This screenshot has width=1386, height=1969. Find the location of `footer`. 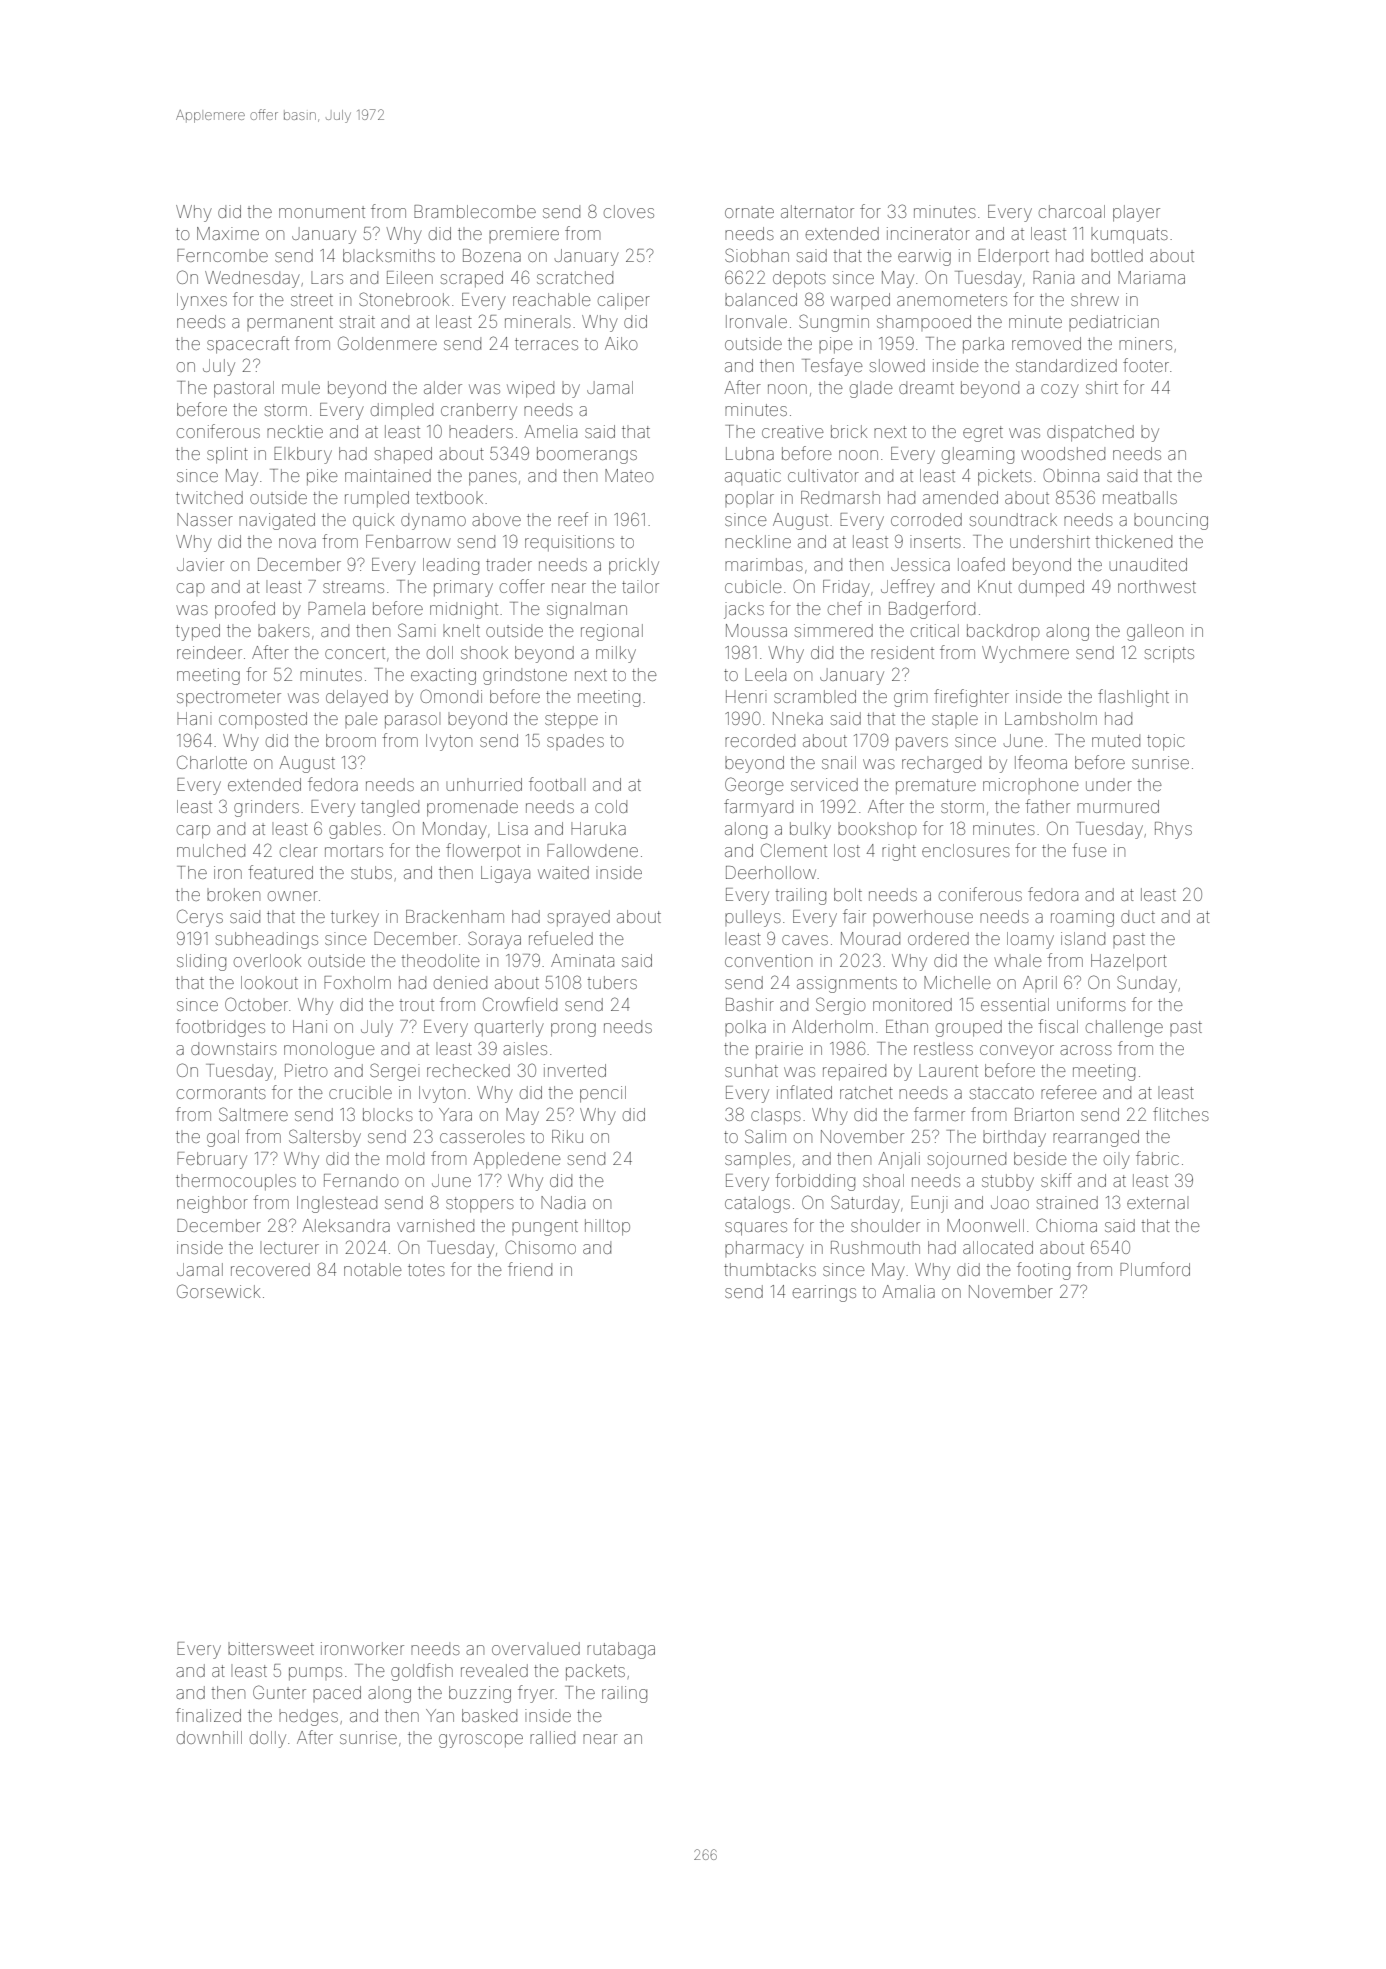

footer is located at coordinates (1146, 365).
